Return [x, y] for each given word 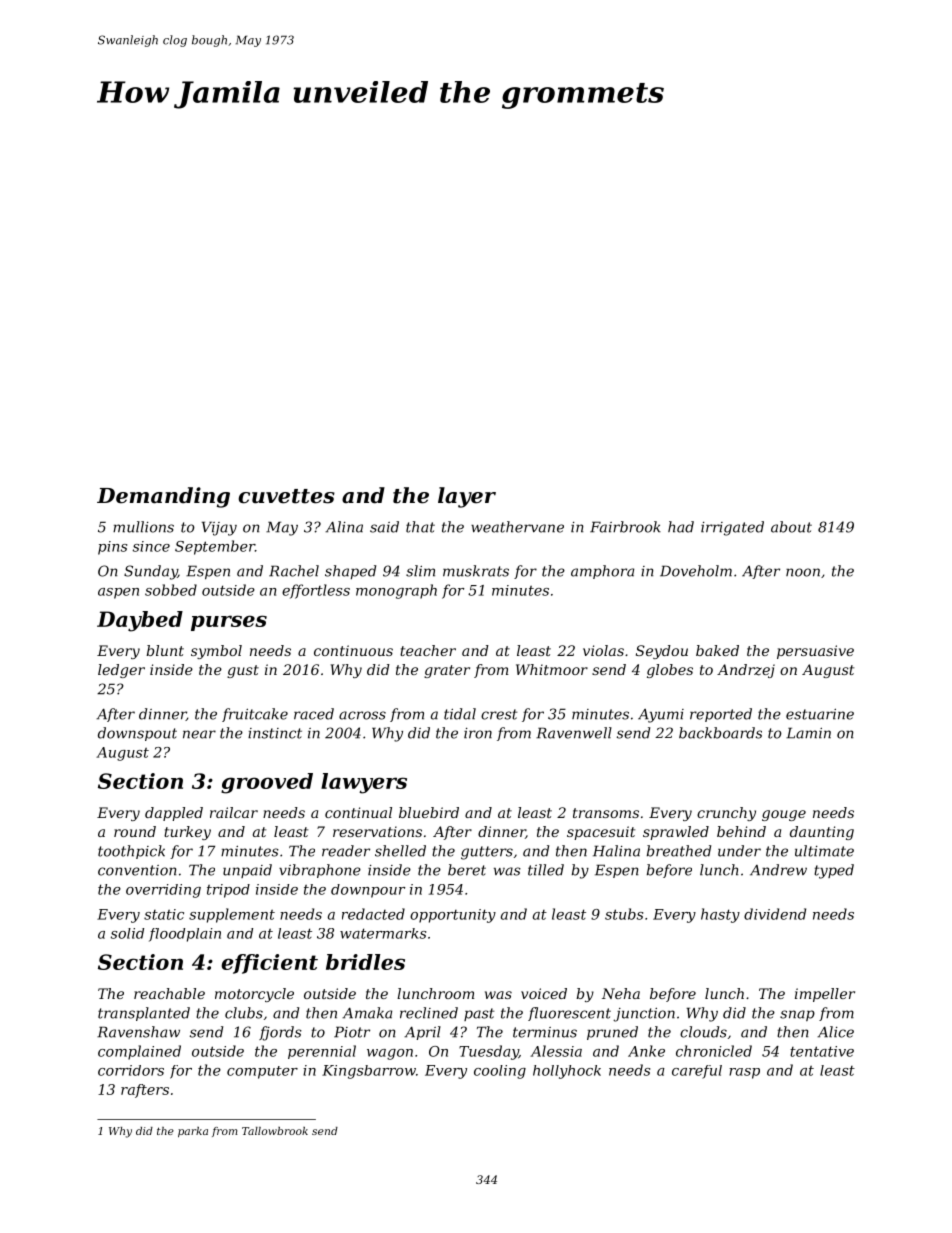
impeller [825, 995]
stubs [624, 914]
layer [467, 497]
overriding [163, 891]
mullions [143, 527]
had [681, 527]
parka [193, 1132]
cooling [500, 1072]
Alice [835, 1032]
